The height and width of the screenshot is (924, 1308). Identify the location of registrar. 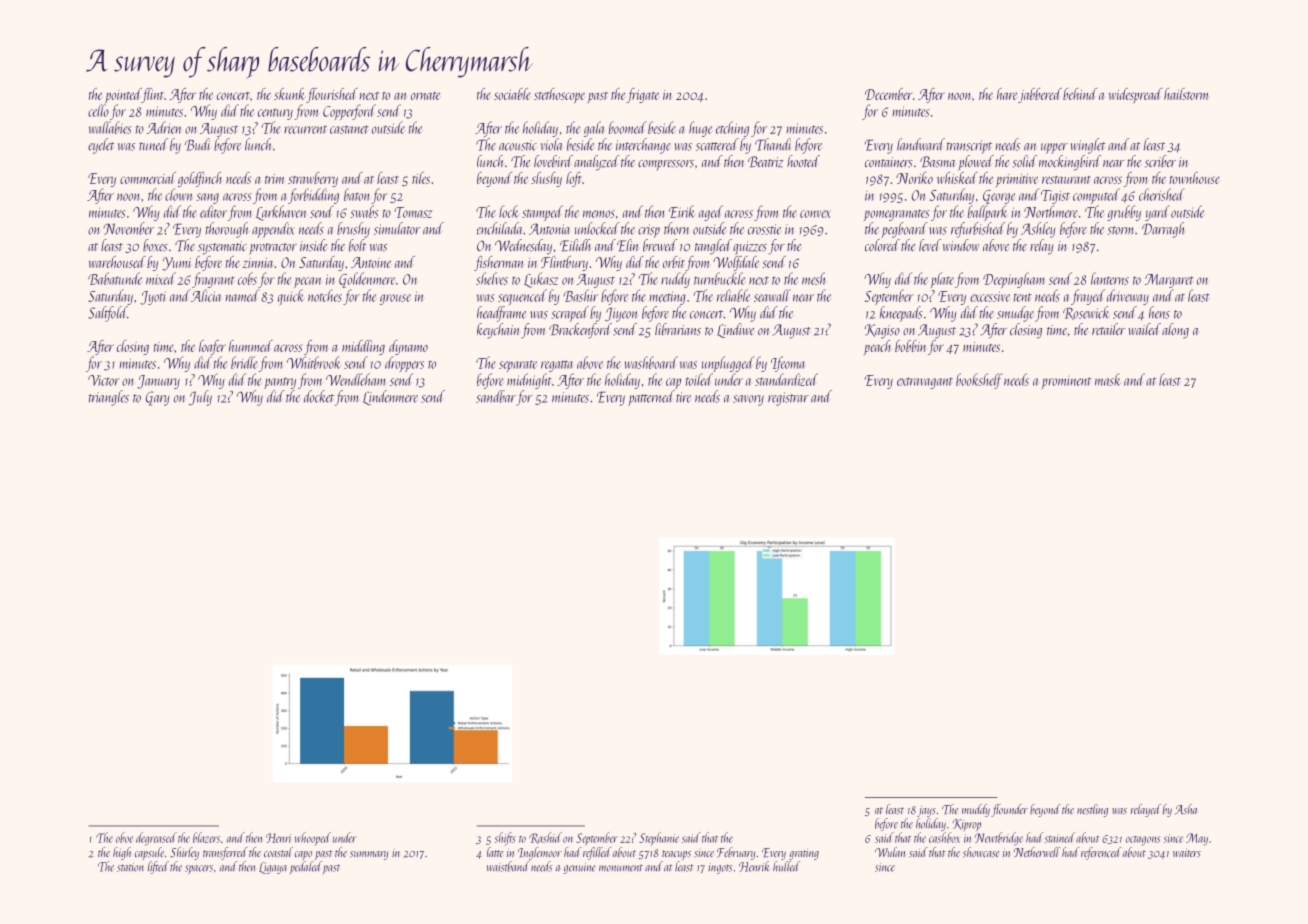
(788, 399).
